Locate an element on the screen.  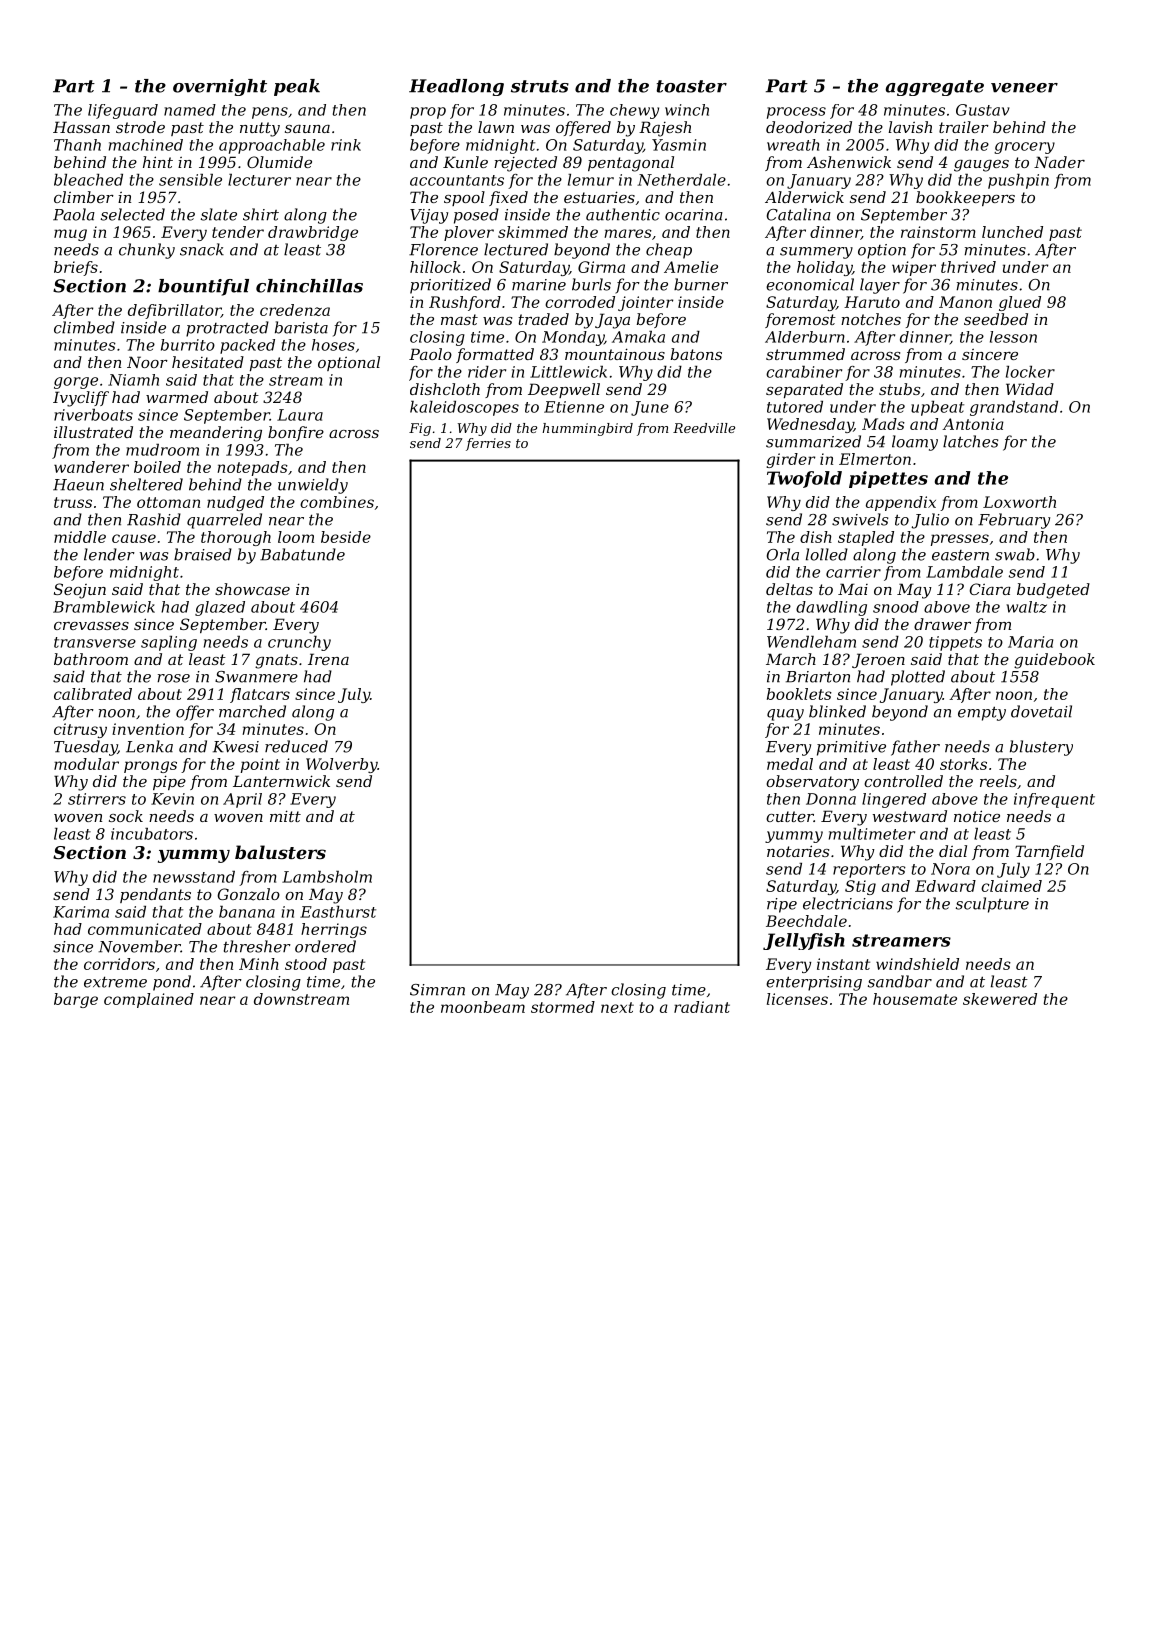
barge is located at coordinates (76, 1000).
